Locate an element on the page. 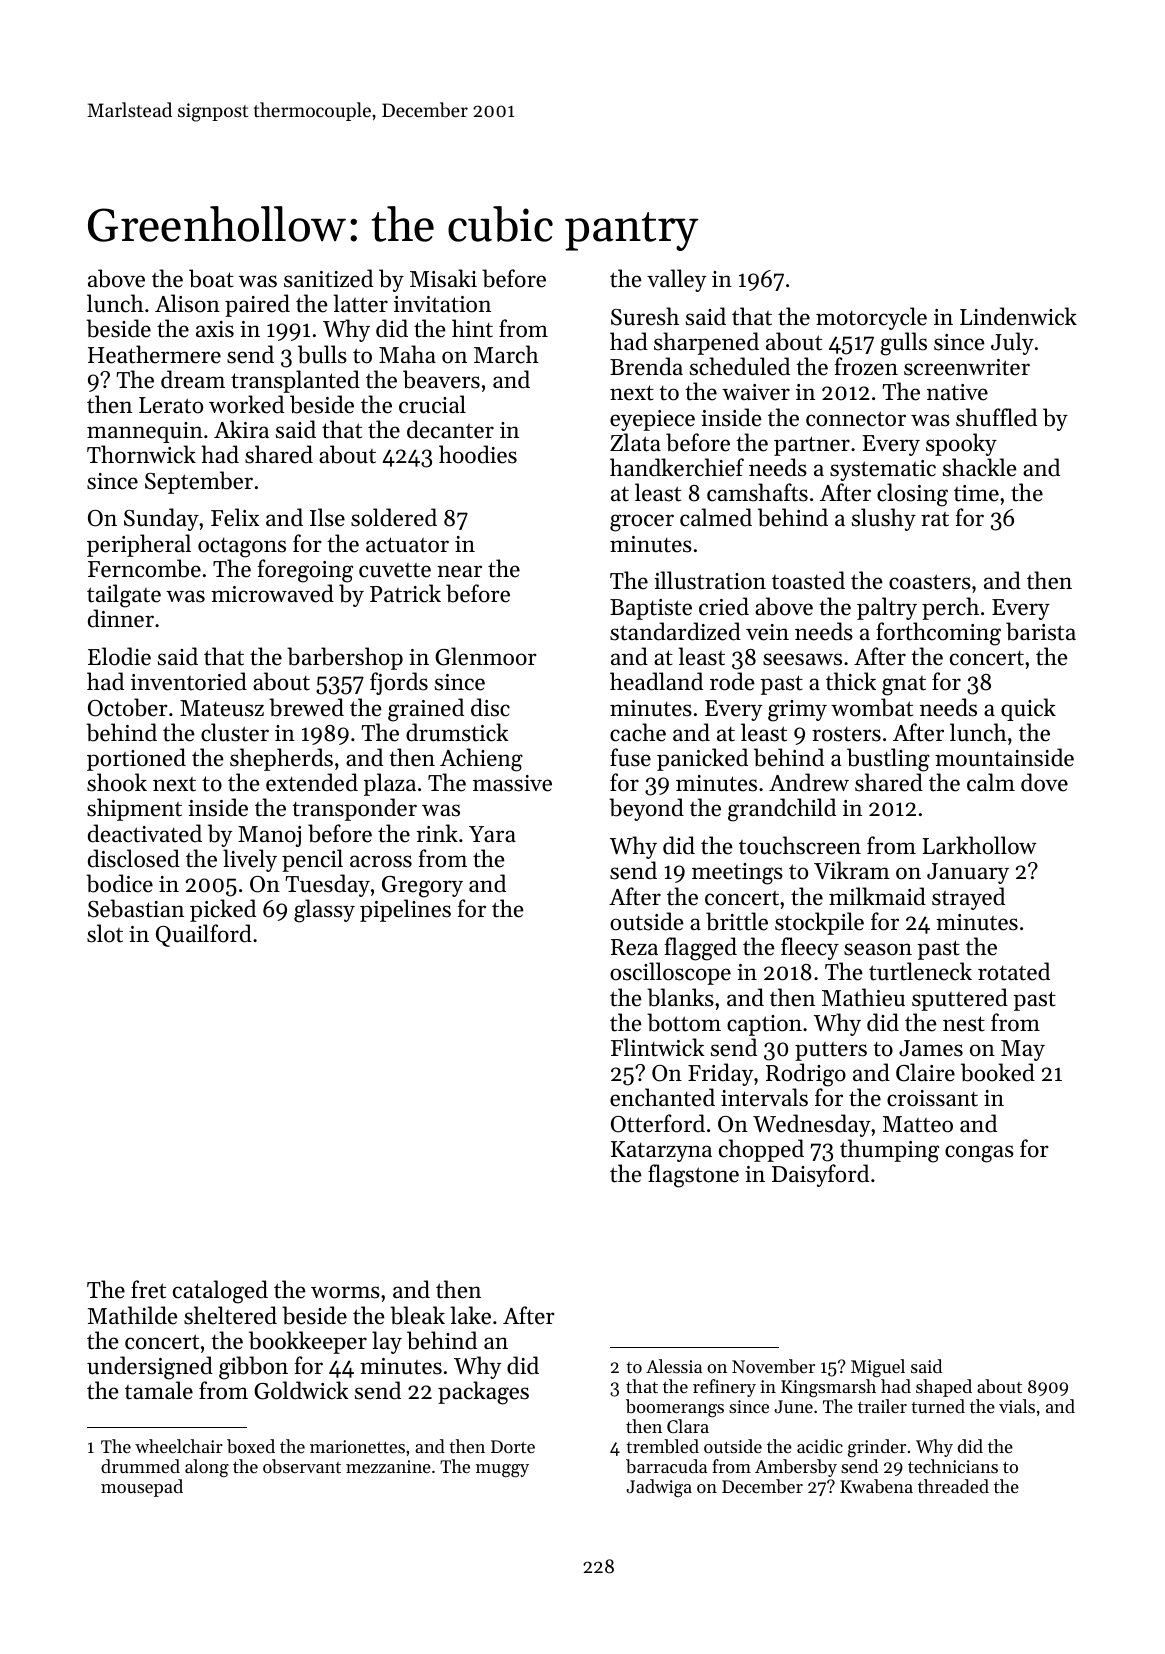 This document has height=1654, width=1165. bustling is located at coordinates (888, 760).
